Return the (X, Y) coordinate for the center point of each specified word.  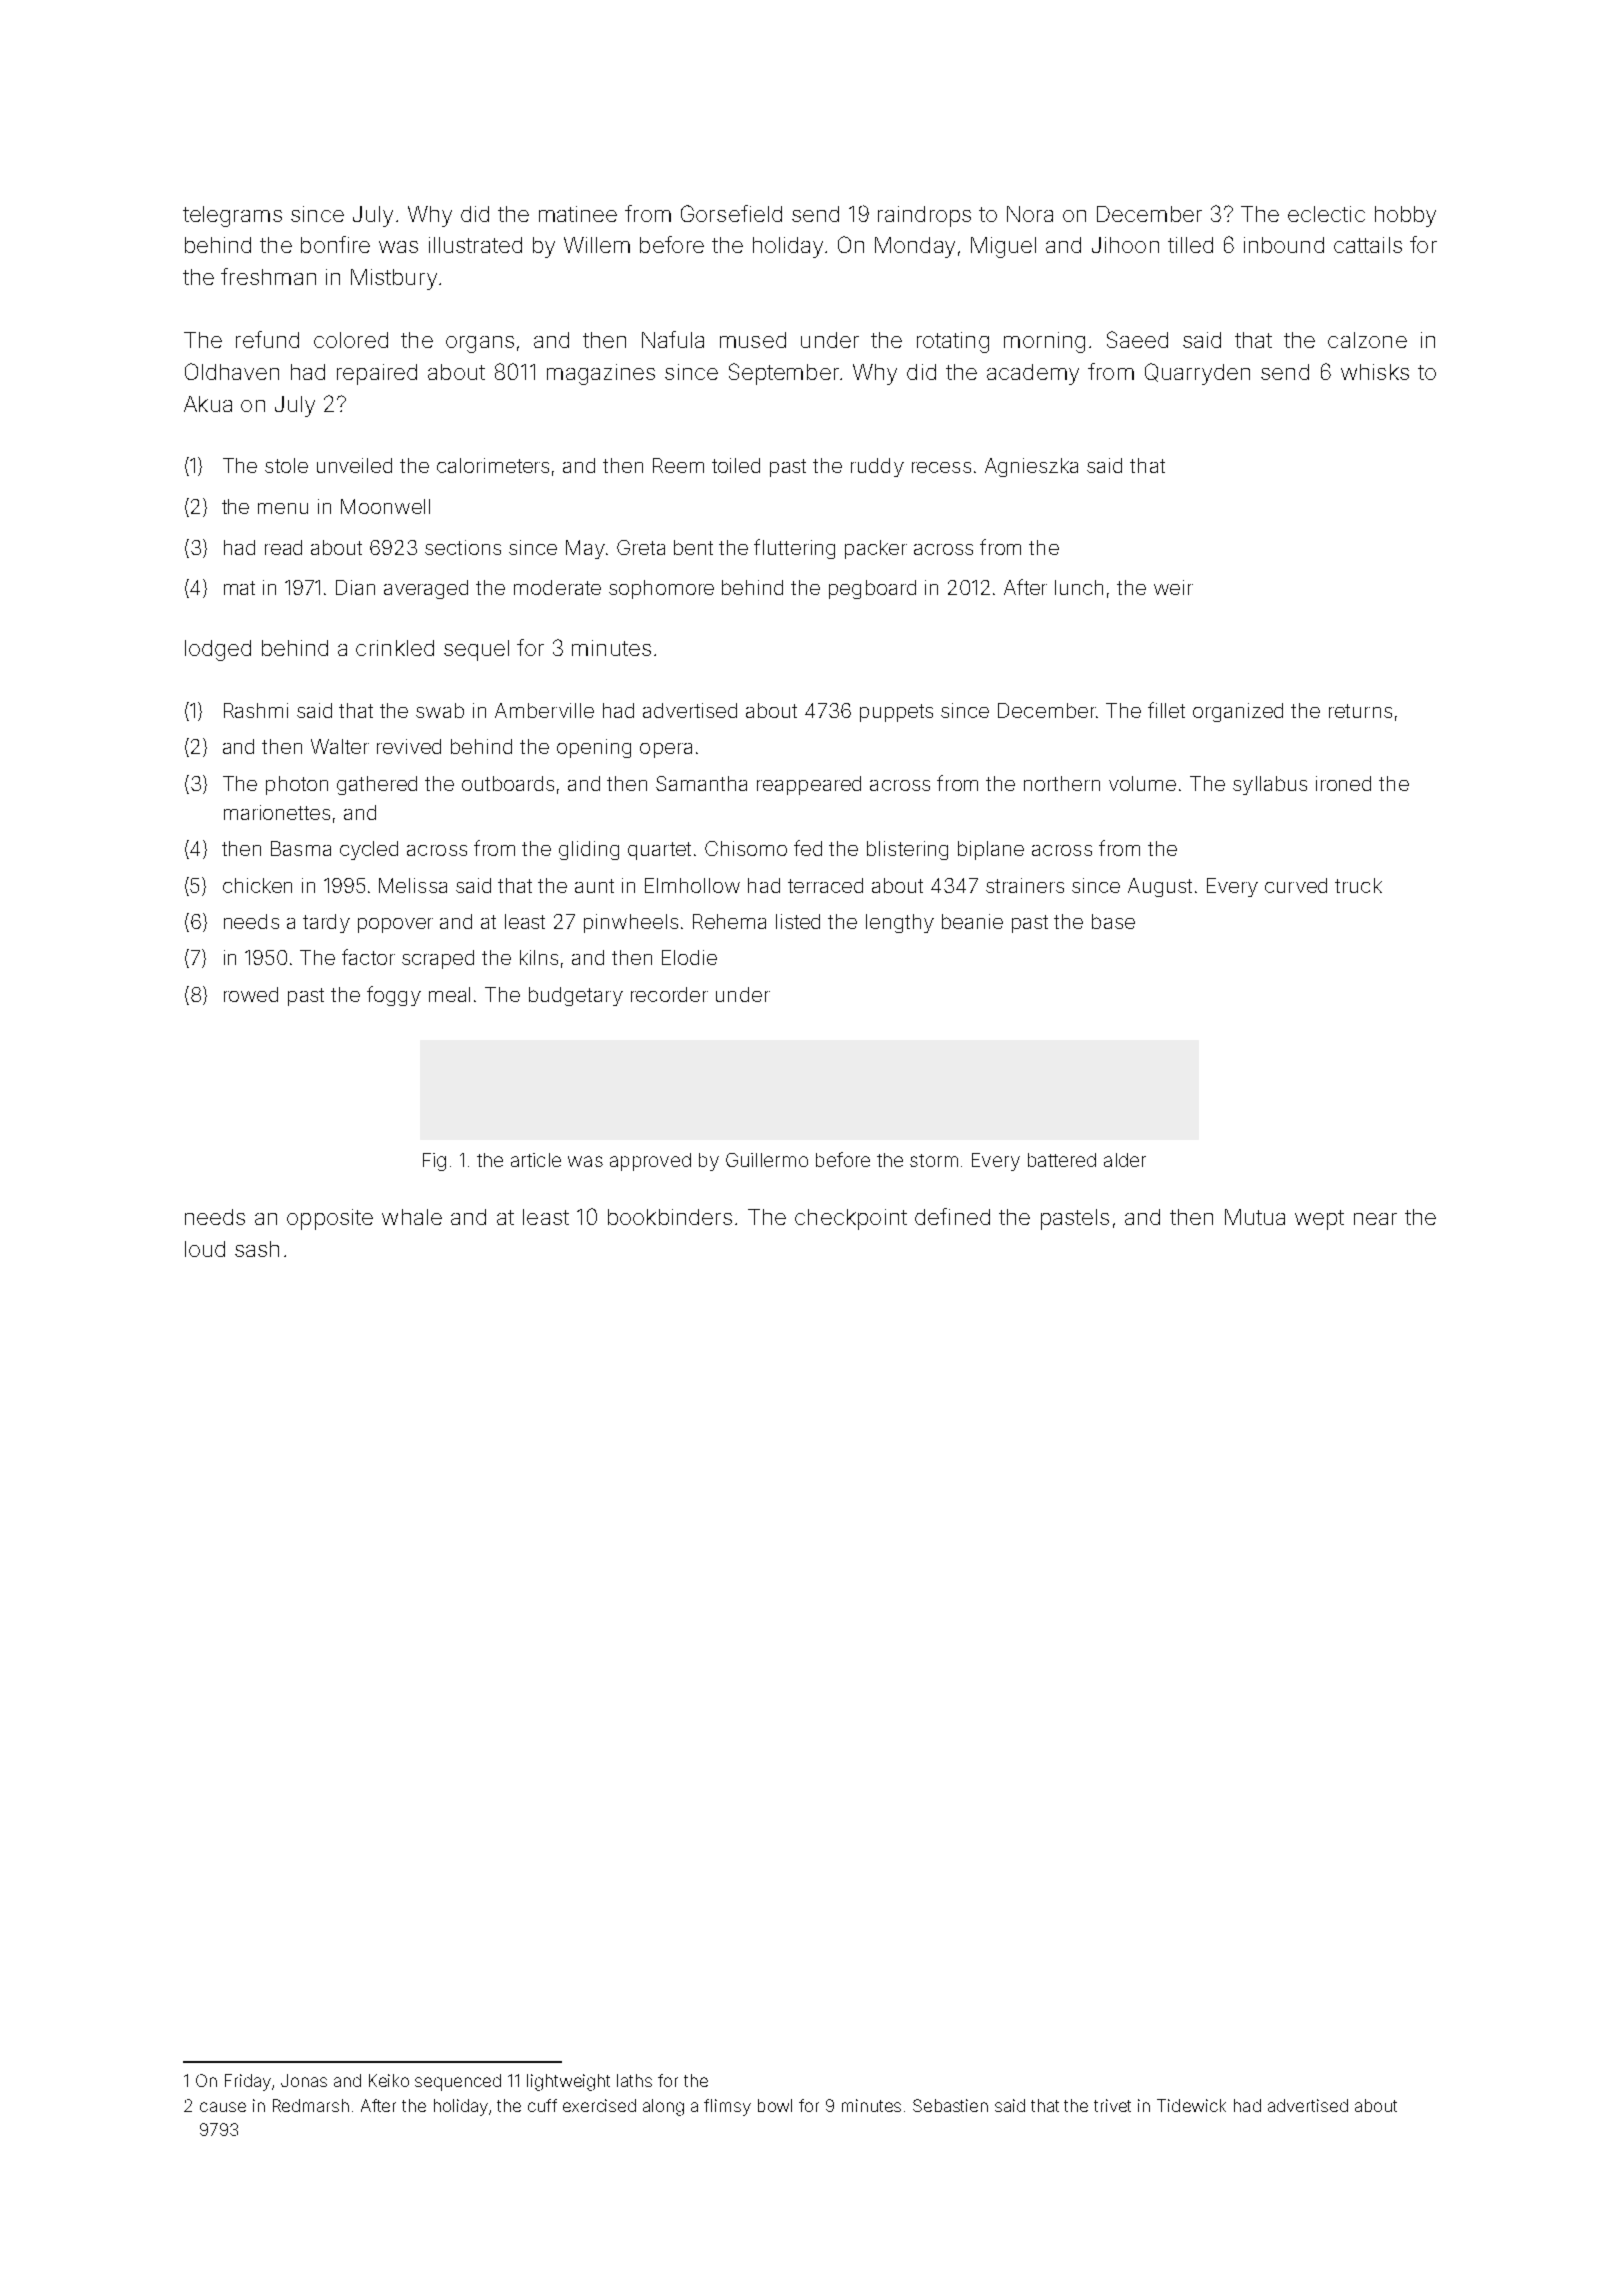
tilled (1190, 245)
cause (223, 2107)
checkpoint (851, 1219)
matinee (578, 214)
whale (412, 1217)
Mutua (1255, 1217)
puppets (896, 713)
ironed (1343, 783)
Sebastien (950, 2105)
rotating (953, 342)
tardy (326, 923)
